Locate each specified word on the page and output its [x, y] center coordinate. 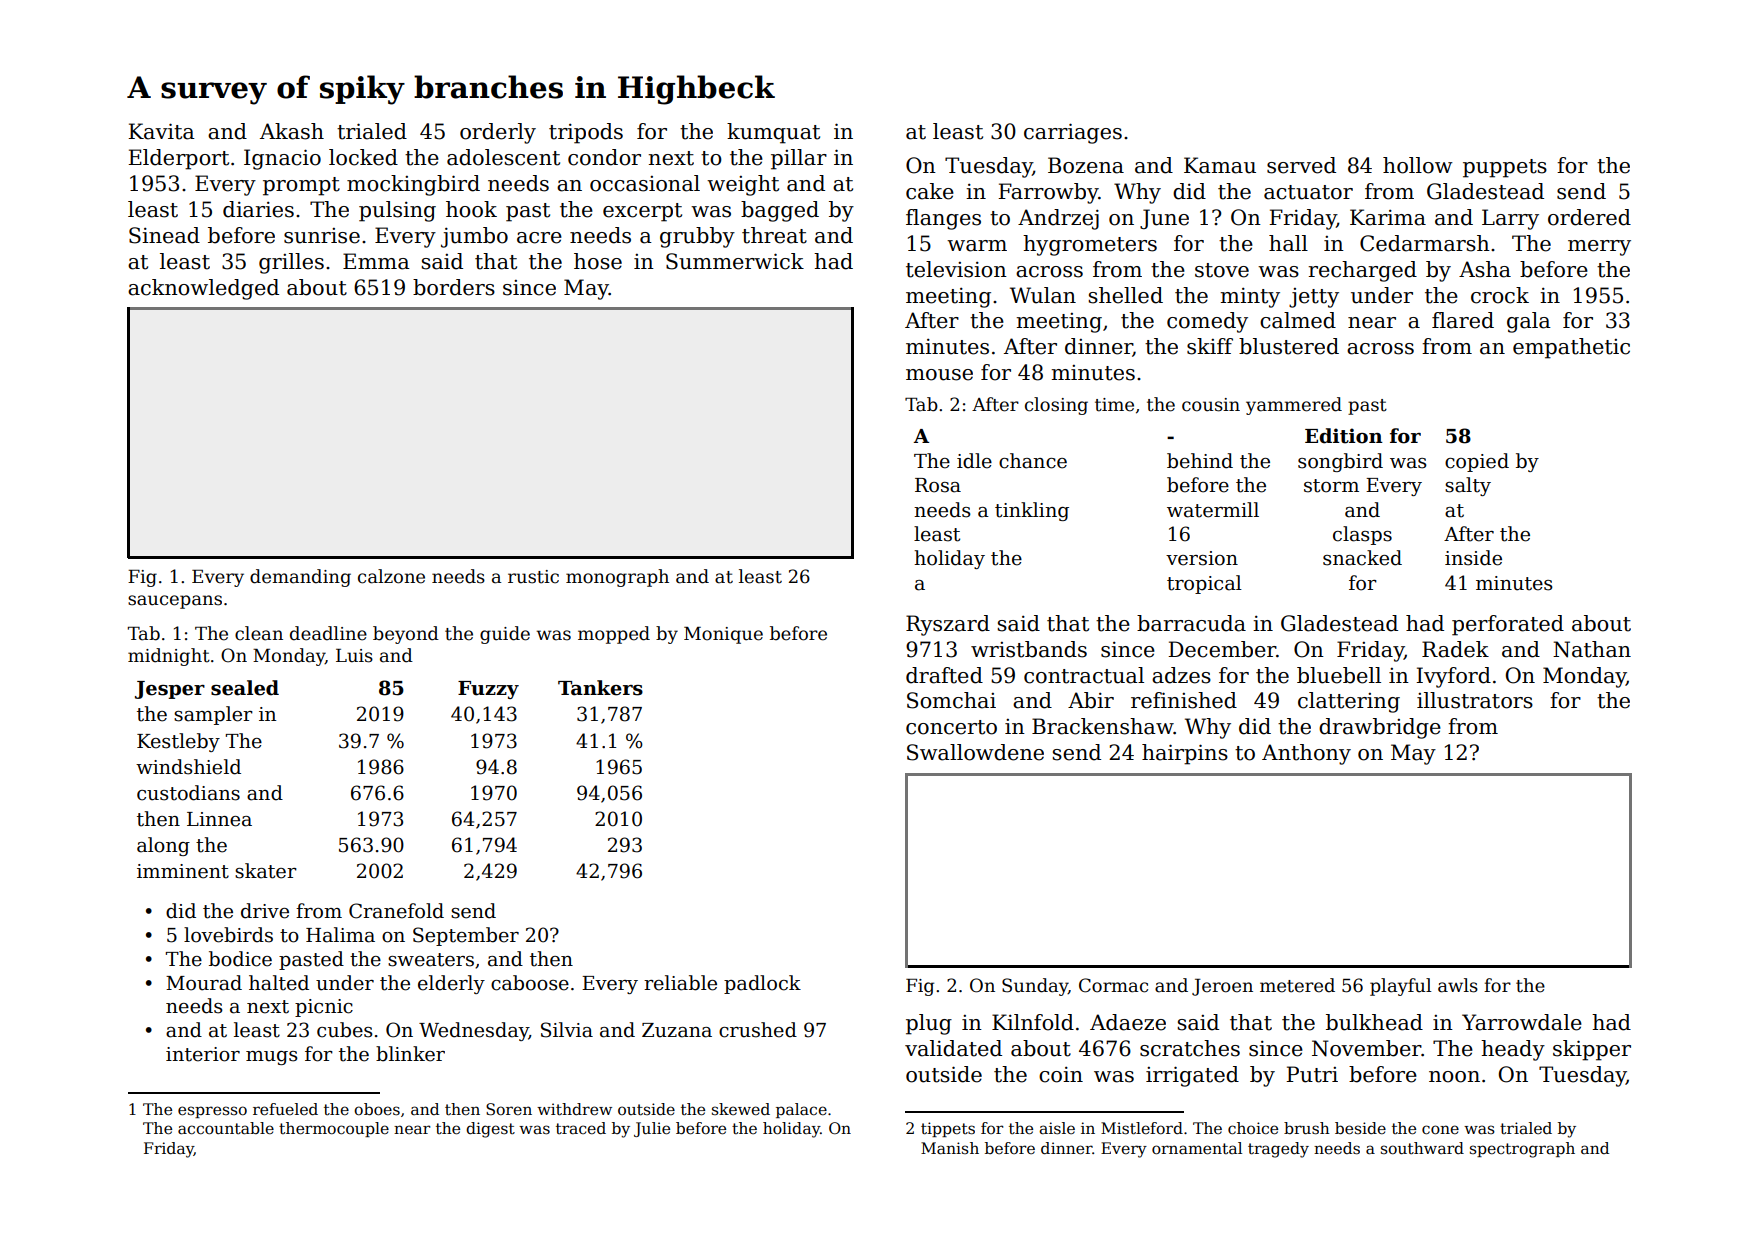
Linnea [219, 819]
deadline [328, 633]
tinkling [1032, 511]
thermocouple [334, 1129]
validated [953, 1048]
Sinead [164, 235]
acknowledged [203, 289]
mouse [939, 375]
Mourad [204, 983]
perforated [1508, 625]
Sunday [1035, 987]
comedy [1207, 322]
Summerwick [735, 261]
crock [1500, 295]
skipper [1592, 1050]
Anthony [1306, 754]
